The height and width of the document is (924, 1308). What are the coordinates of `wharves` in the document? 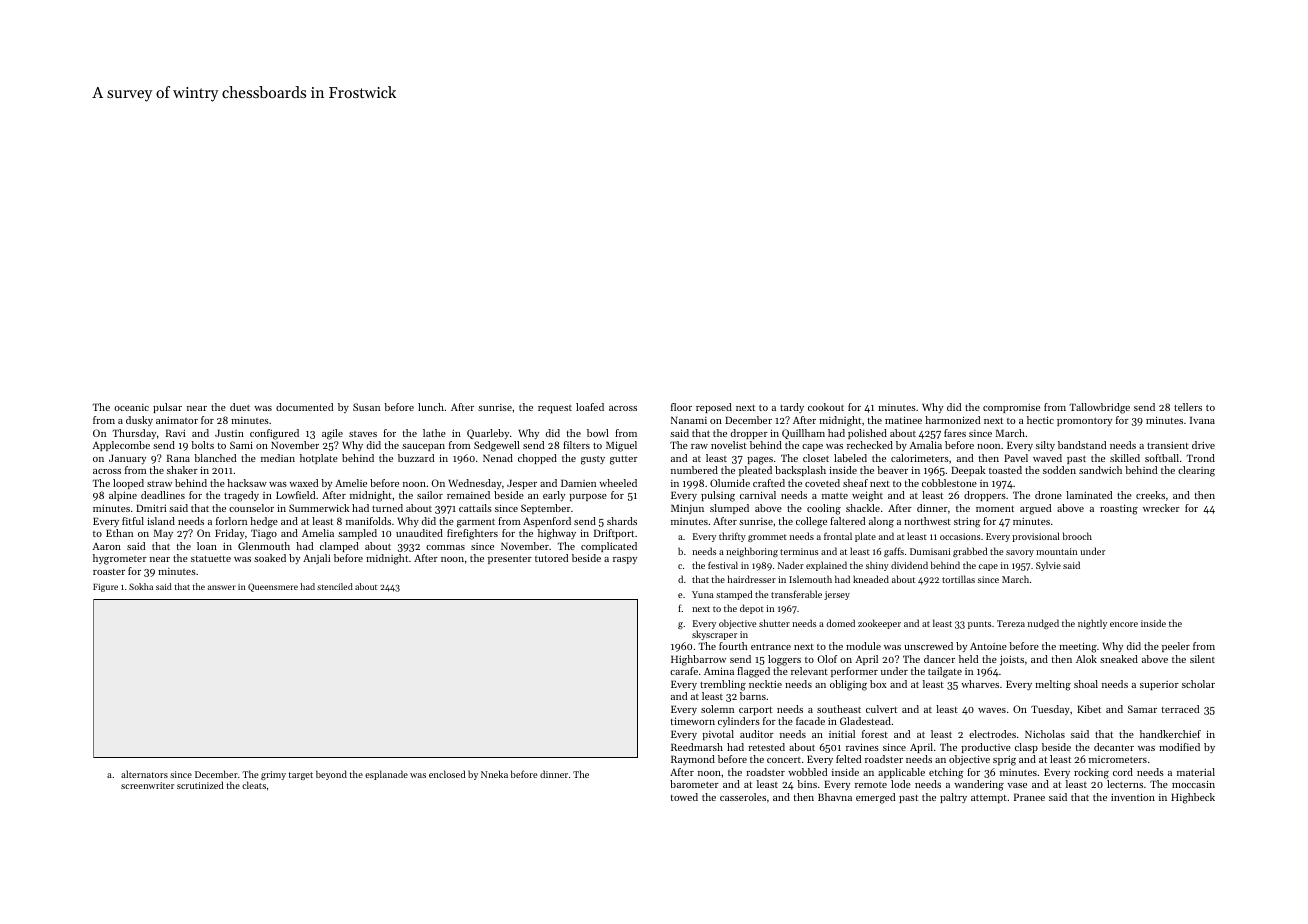 It's located at (980, 684).
